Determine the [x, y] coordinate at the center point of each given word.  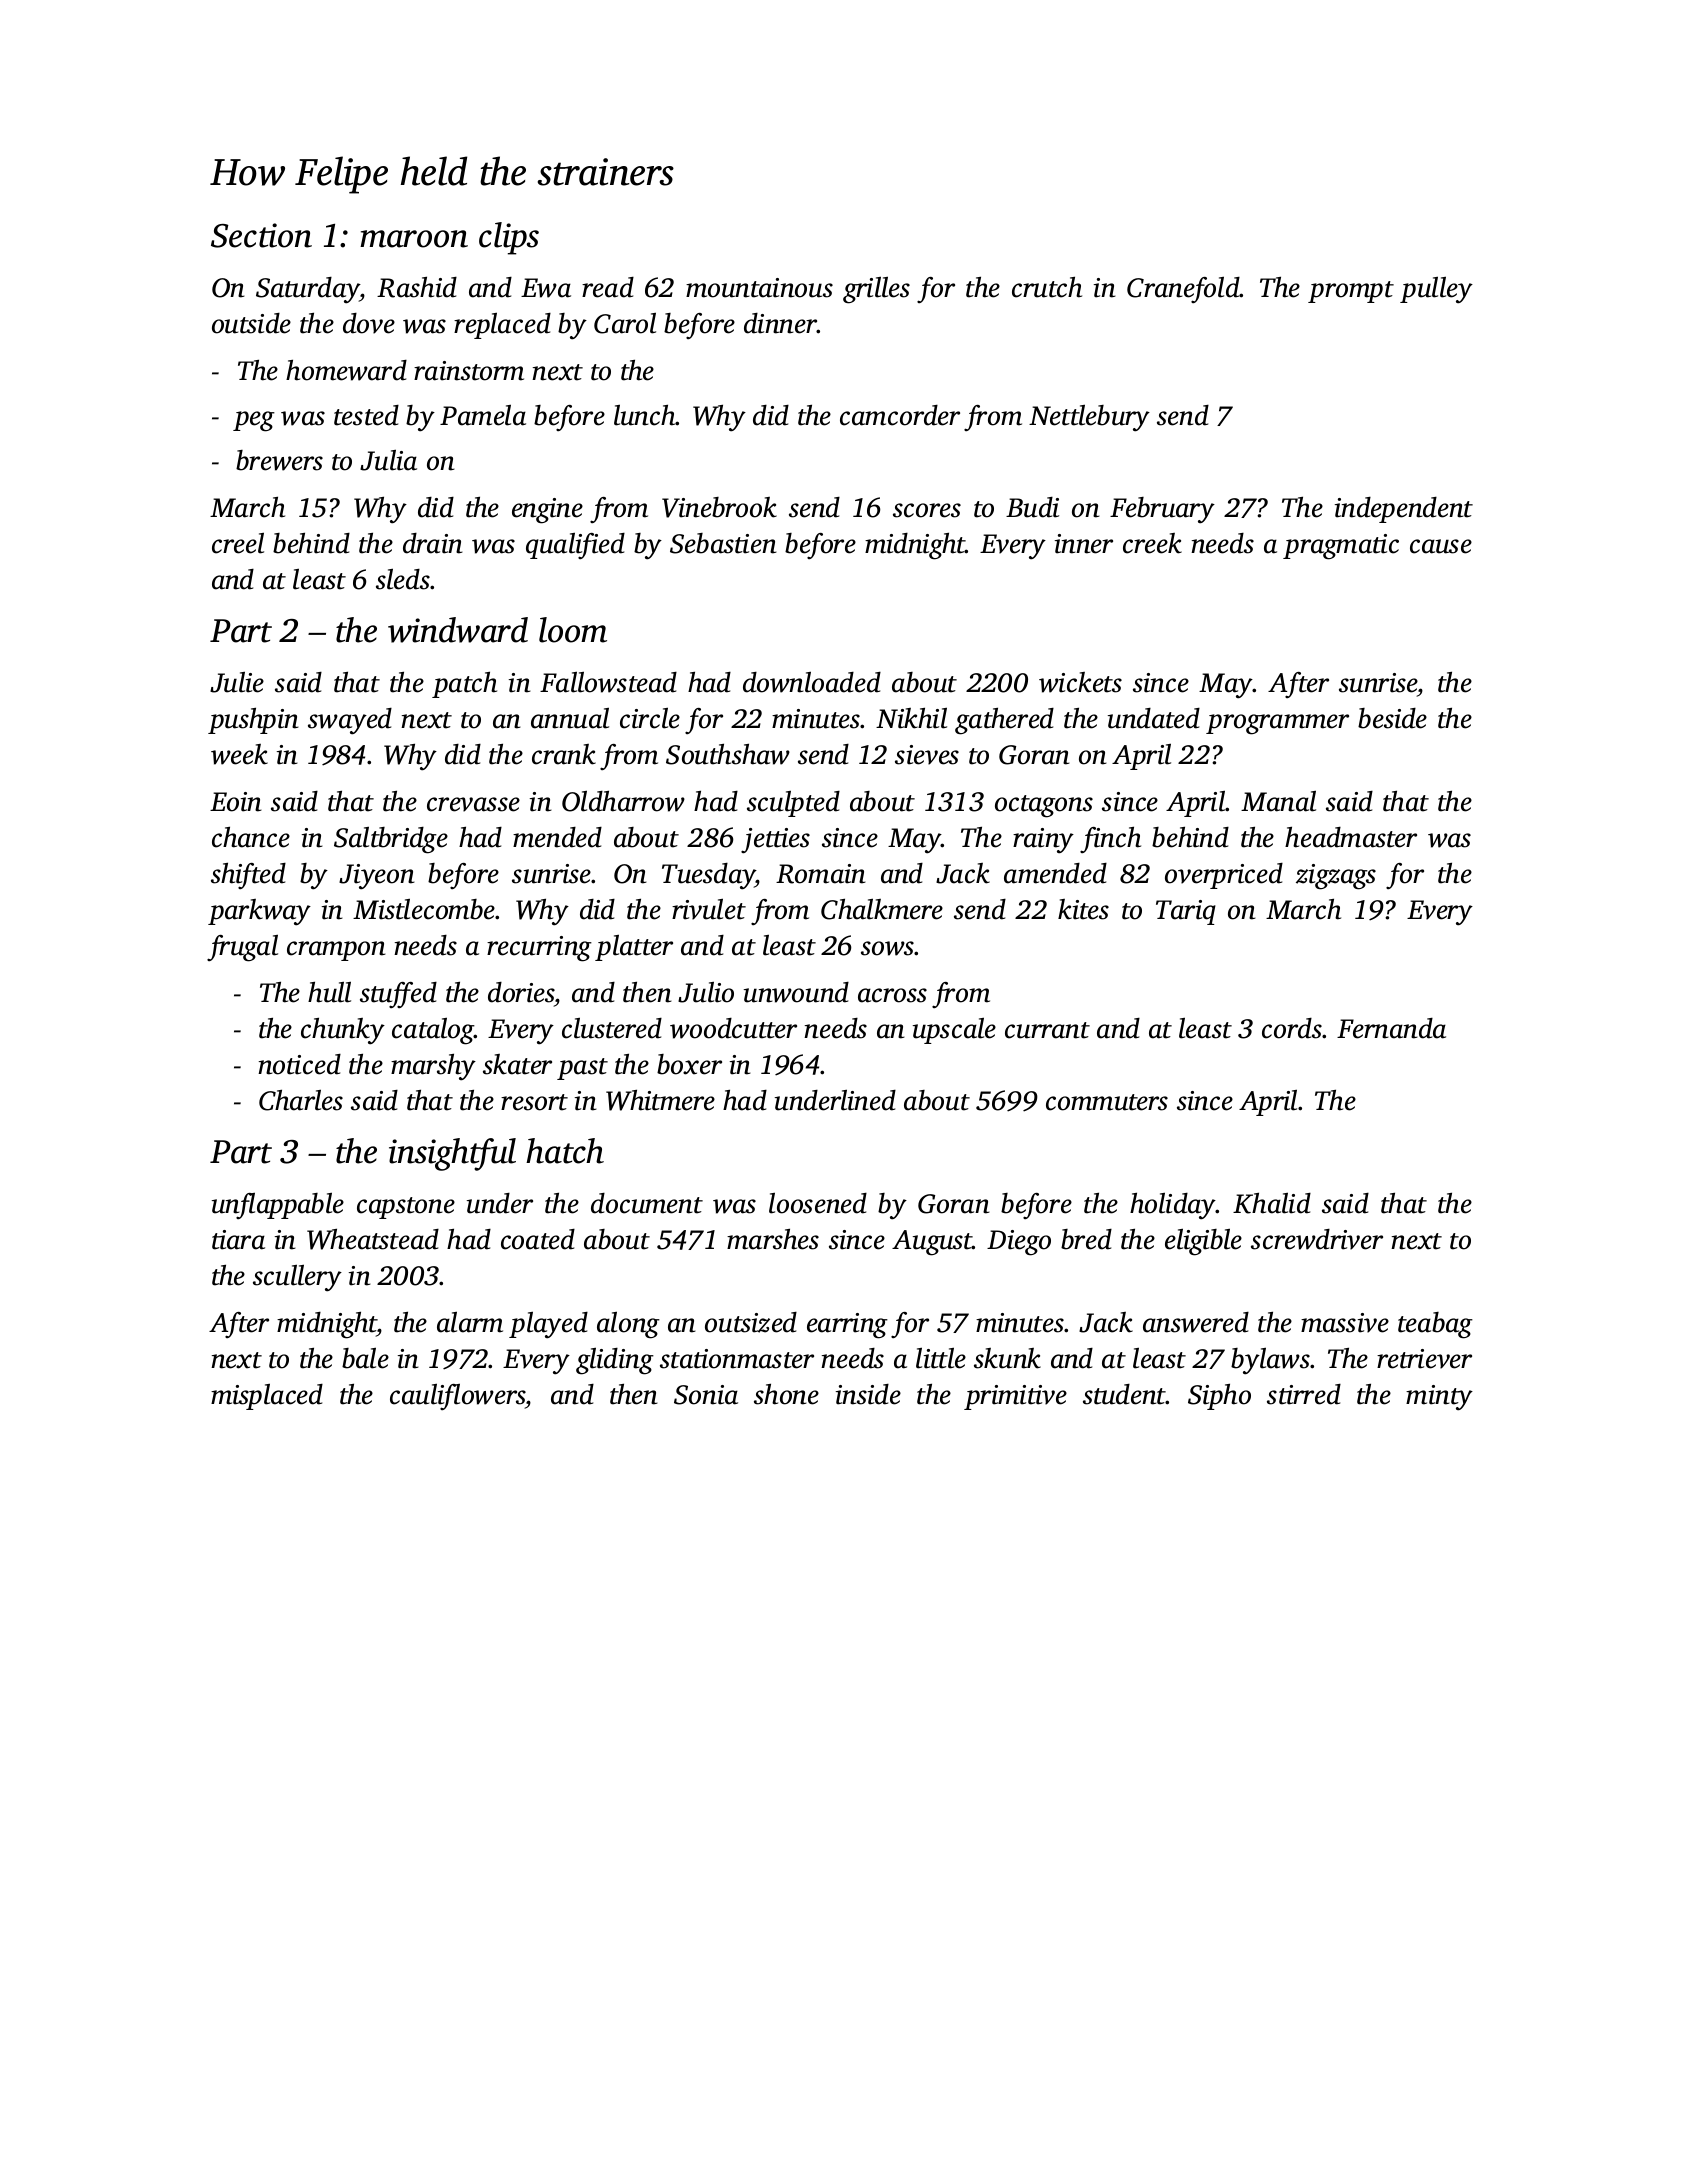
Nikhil [911, 718]
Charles [301, 1100]
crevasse [473, 804]
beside [1392, 718]
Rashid [417, 287]
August [932, 1243]
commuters [1107, 1102]
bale [365, 1358]
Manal [1278, 801]
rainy [1043, 841]
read [608, 287]
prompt [1351, 292]
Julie [237, 682]
